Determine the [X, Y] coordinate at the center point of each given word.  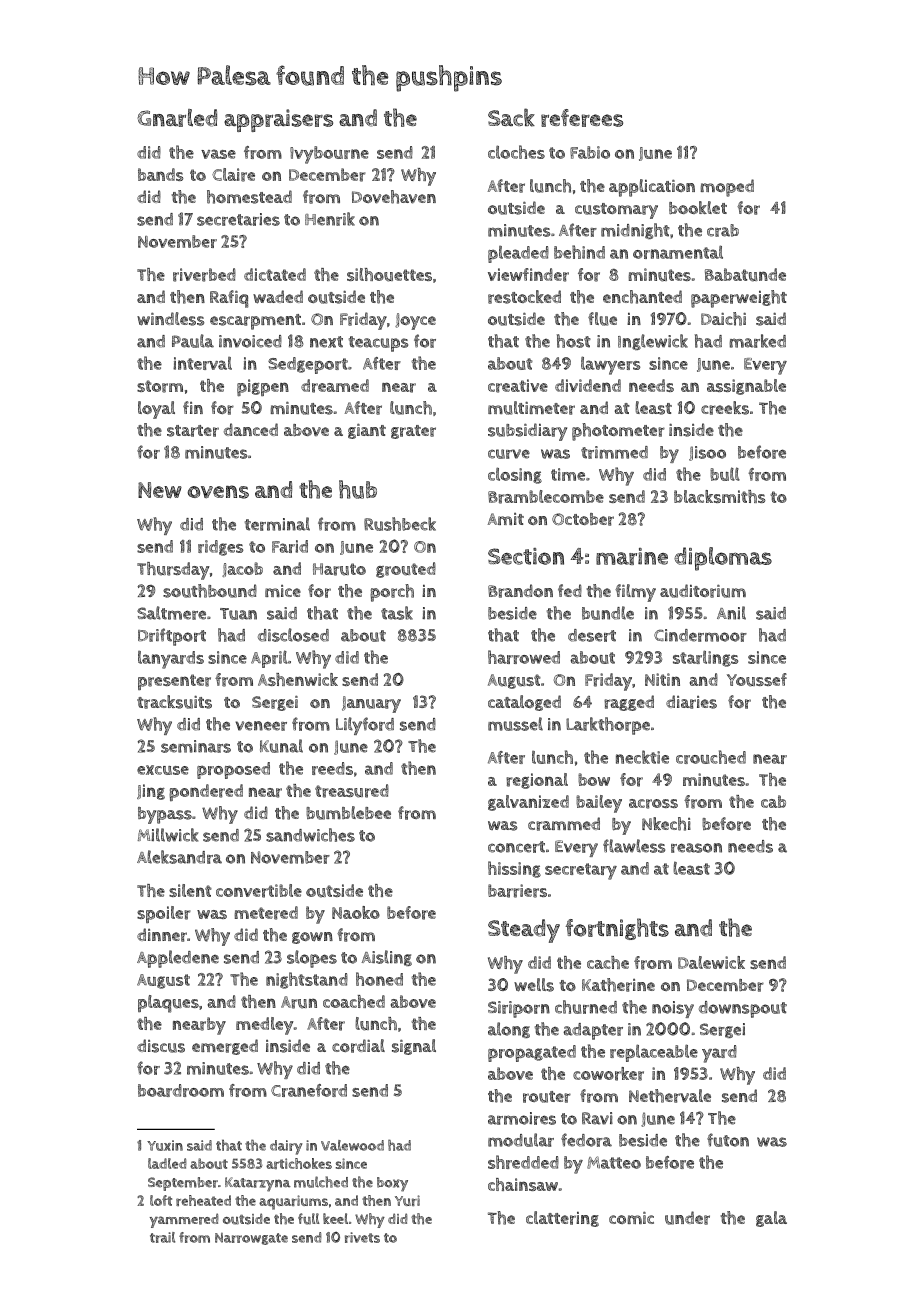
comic [631, 1217]
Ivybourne [329, 155]
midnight [635, 231]
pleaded [518, 254]
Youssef [757, 680]
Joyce [415, 321]
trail [162, 1237]
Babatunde [745, 275]
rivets [362, 1237]
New [160, 490]
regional [537, 781]
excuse [163, 770]
